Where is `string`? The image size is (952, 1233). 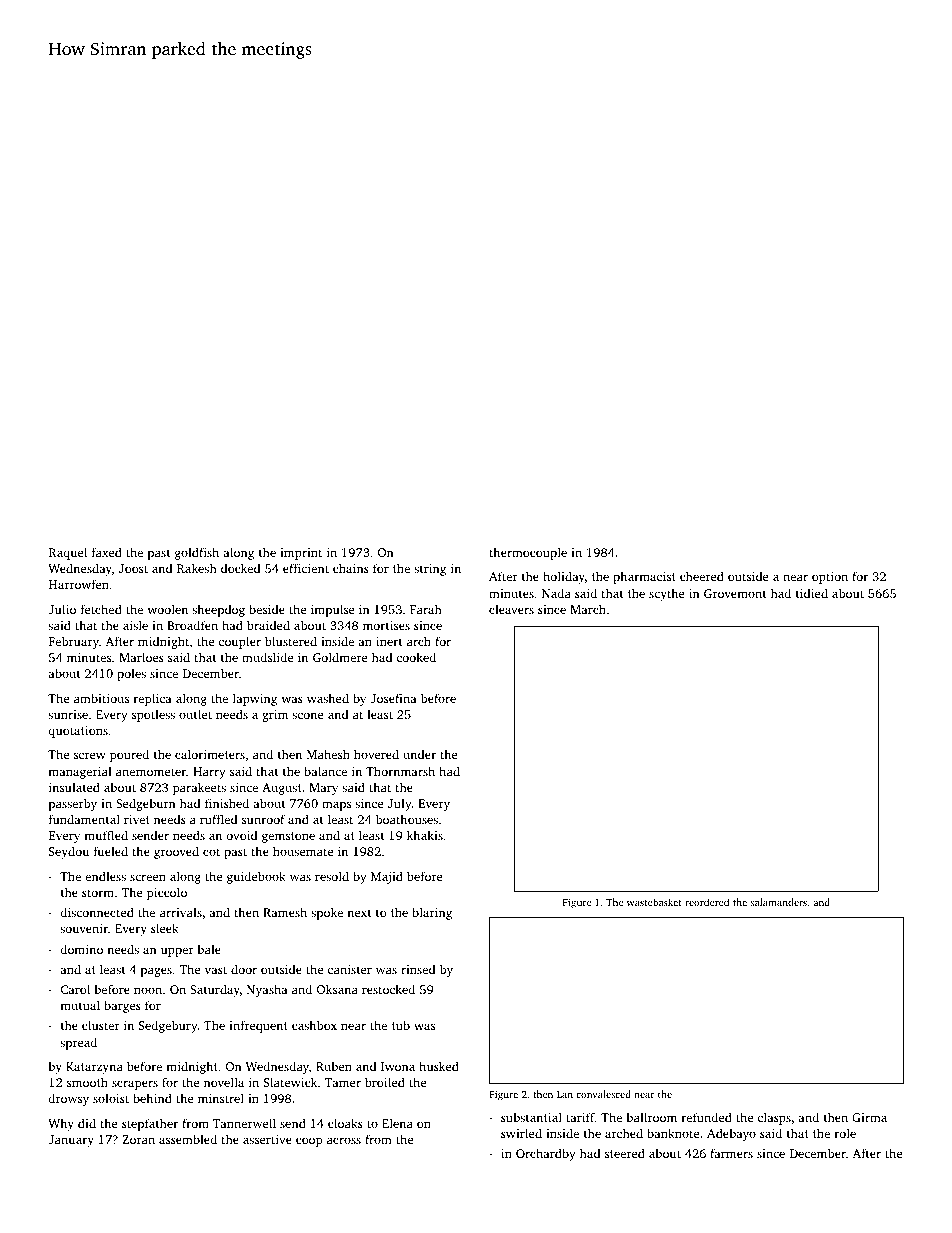
string is located at coordinates (430, 570).
